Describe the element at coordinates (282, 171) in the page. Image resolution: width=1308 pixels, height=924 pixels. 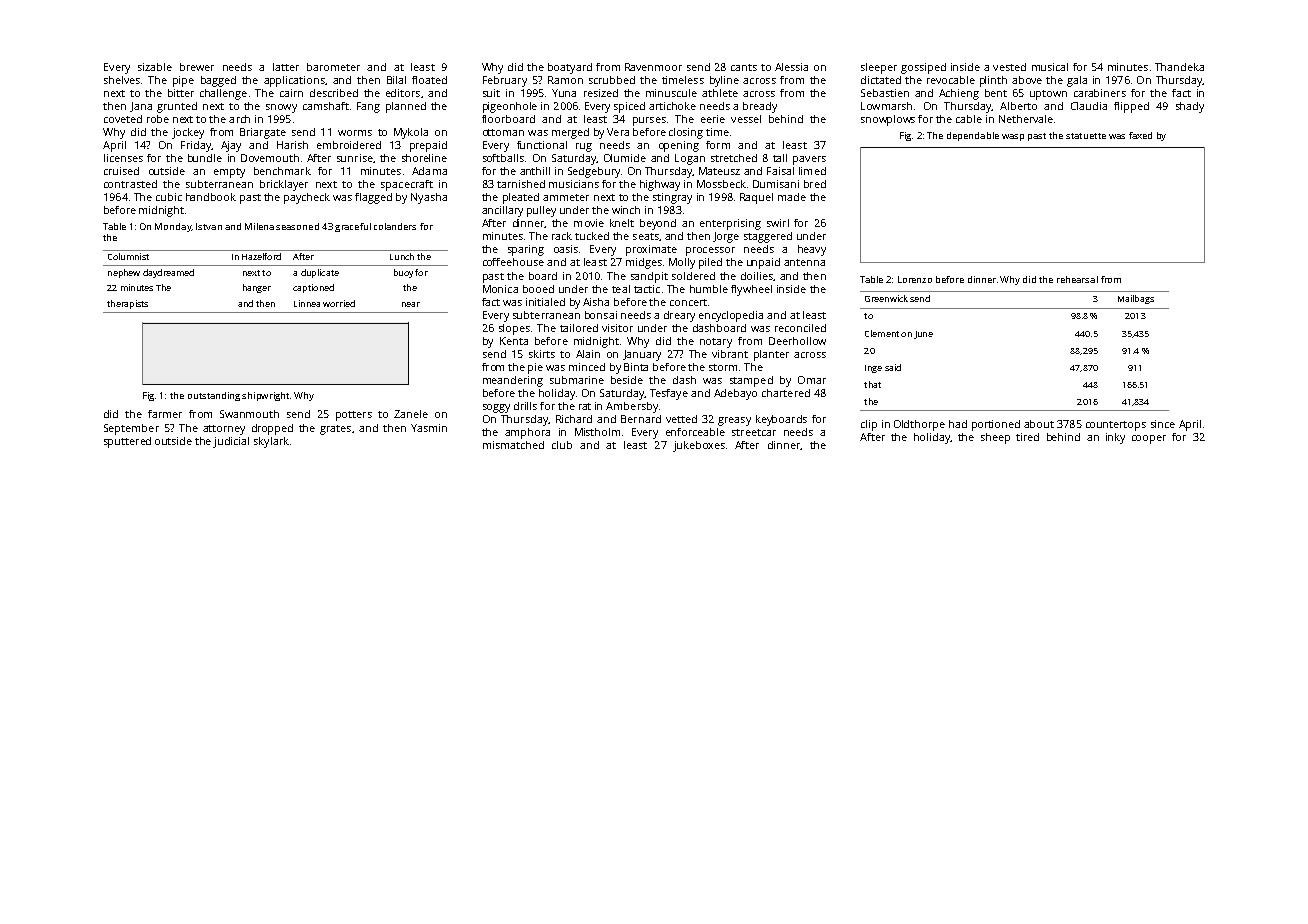
I see `benchmark` at that location.
